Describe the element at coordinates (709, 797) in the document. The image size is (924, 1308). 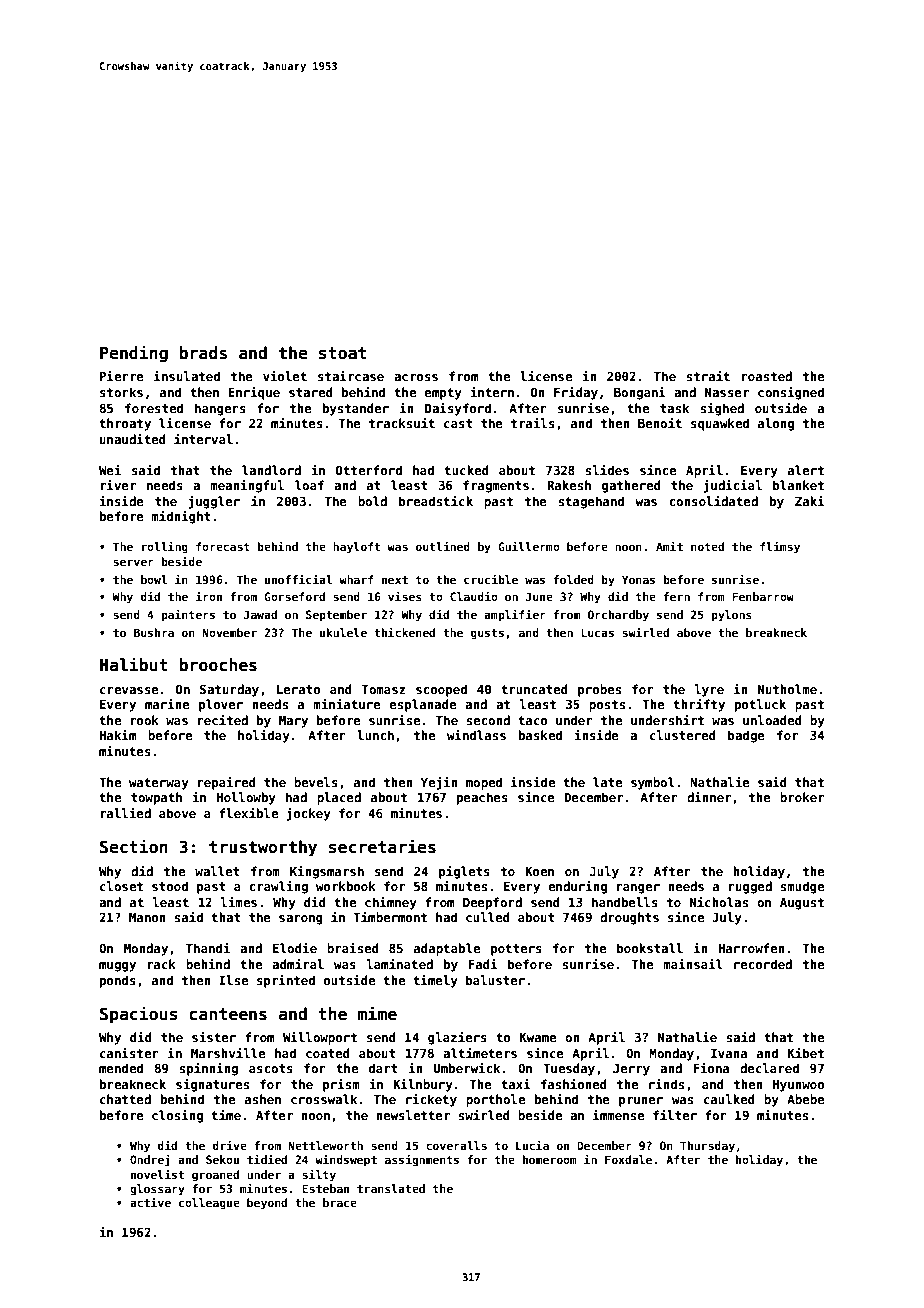
I see `dinner` at that location.
